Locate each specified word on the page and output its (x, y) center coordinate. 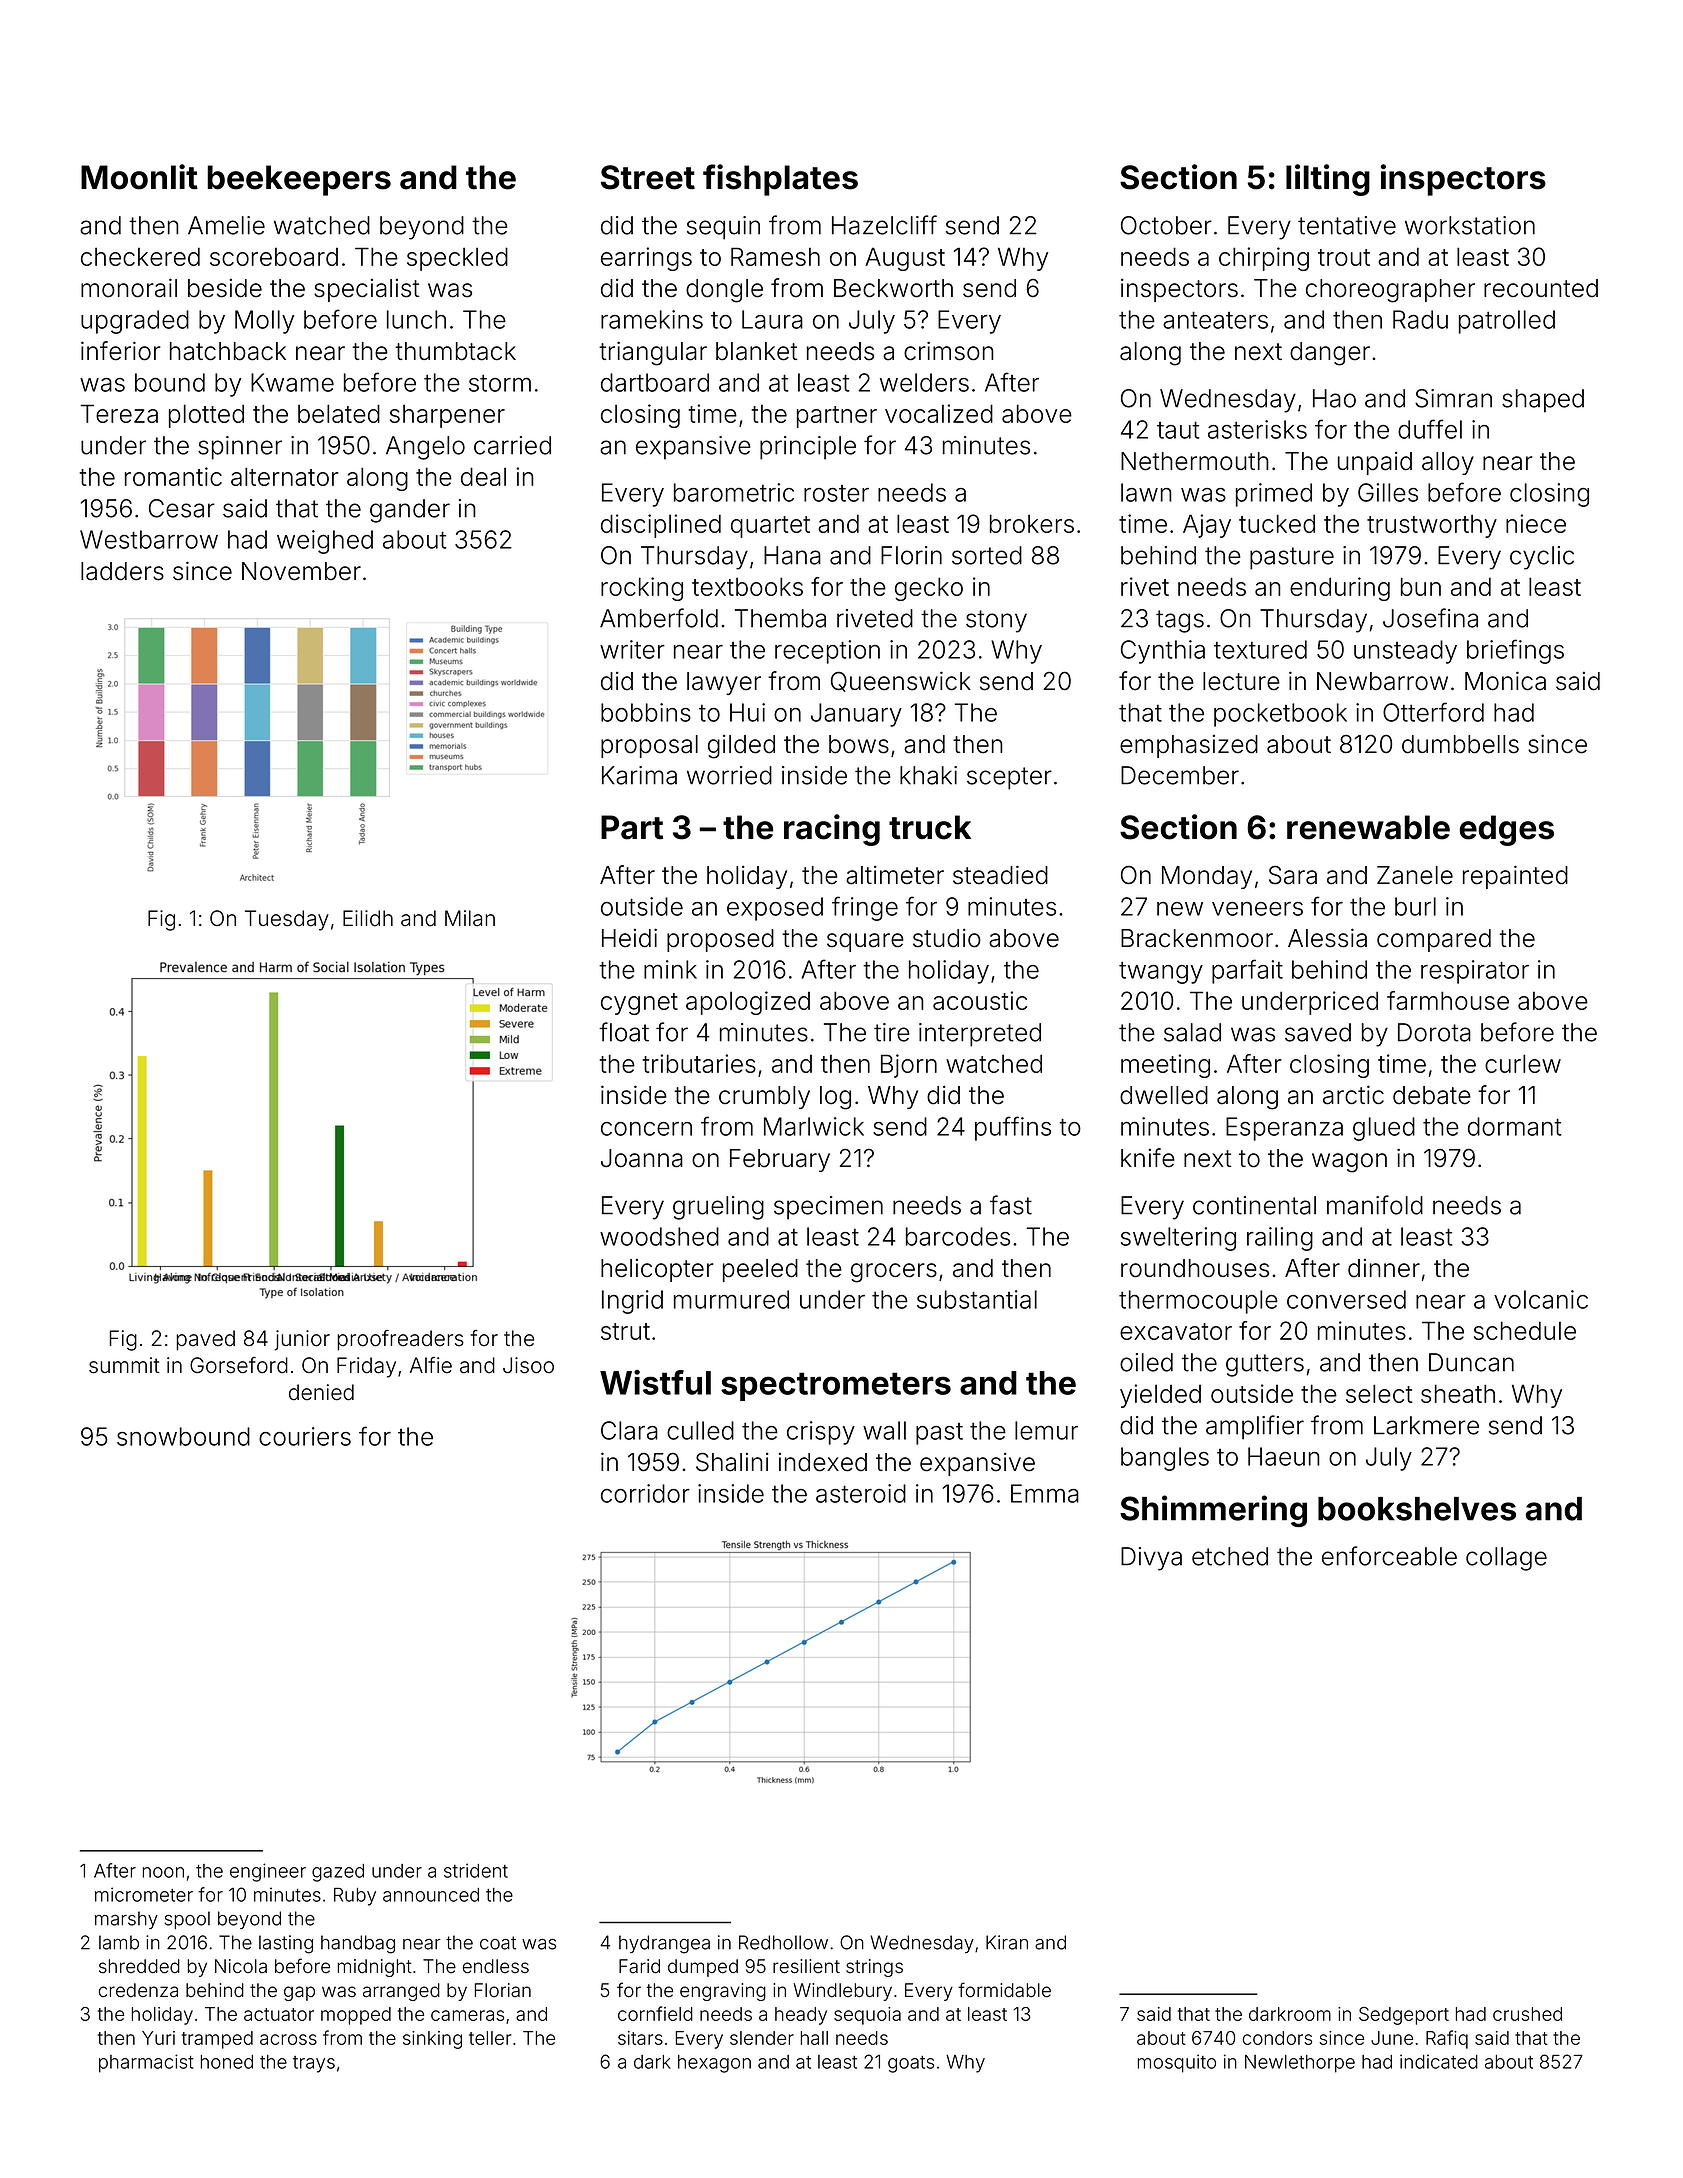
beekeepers (299, 180)
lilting (1328, 180)
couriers (305, 1436)
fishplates (780, 180)
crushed (1527, 2014)
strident (476, 1870)
